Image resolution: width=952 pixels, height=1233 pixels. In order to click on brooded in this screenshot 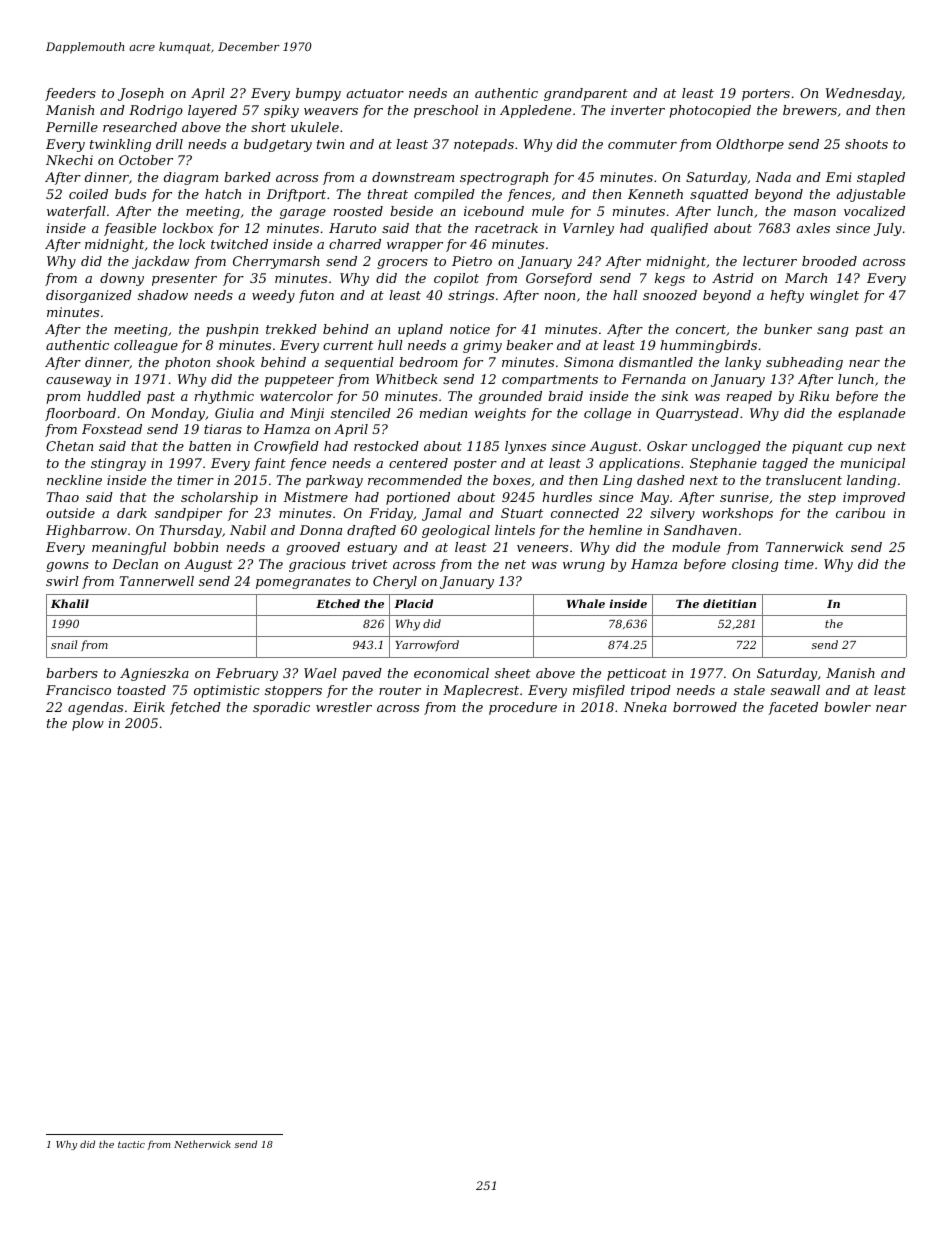, I will do `click(829, 261)`.
